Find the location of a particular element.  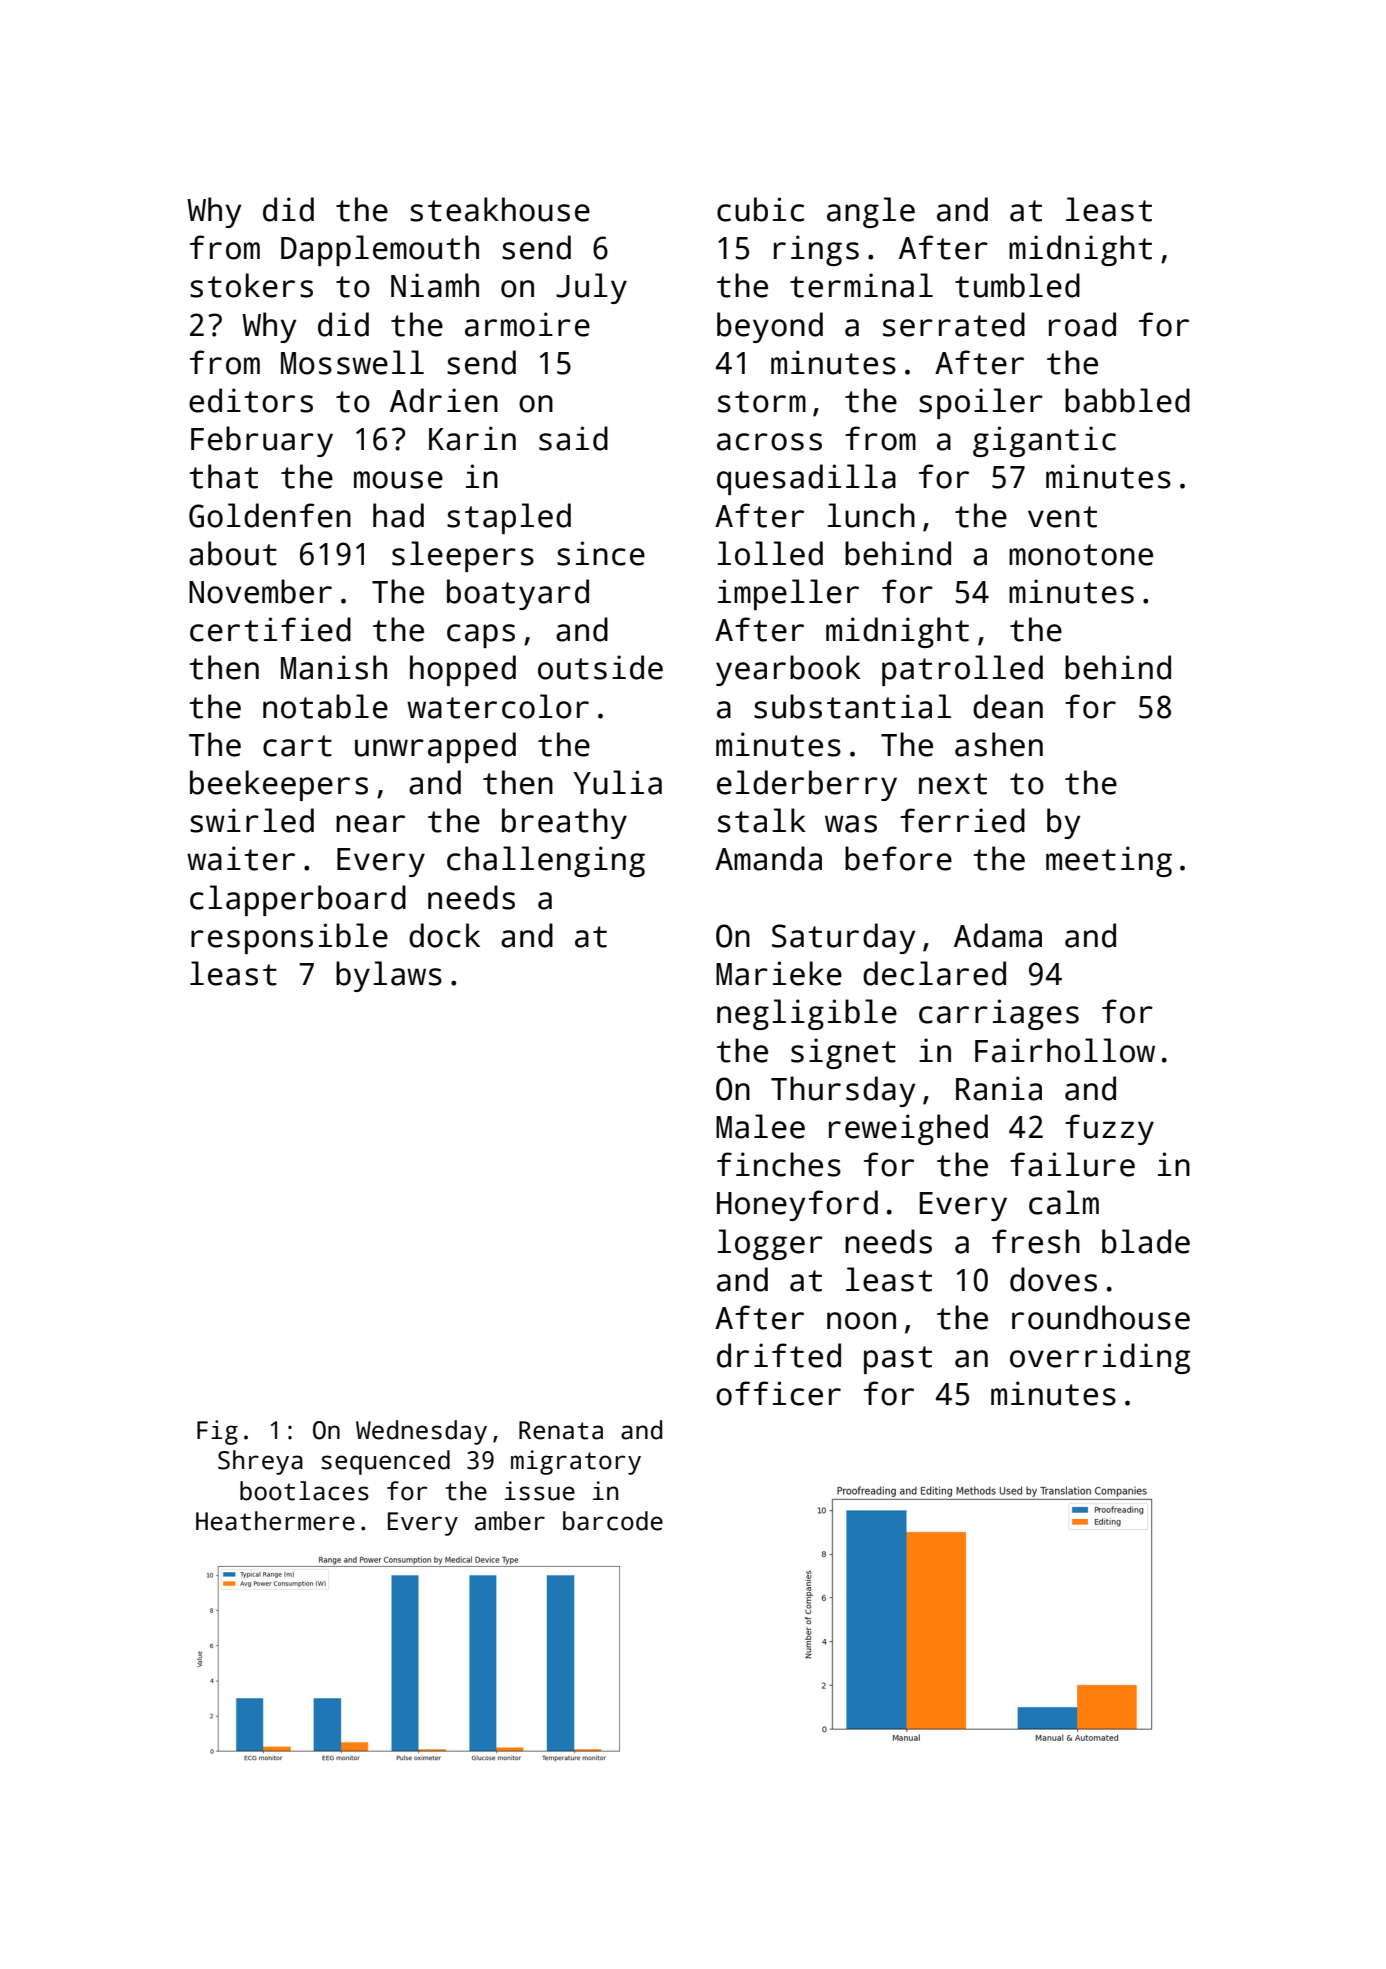

angle is located at coordinates (871, 212).
